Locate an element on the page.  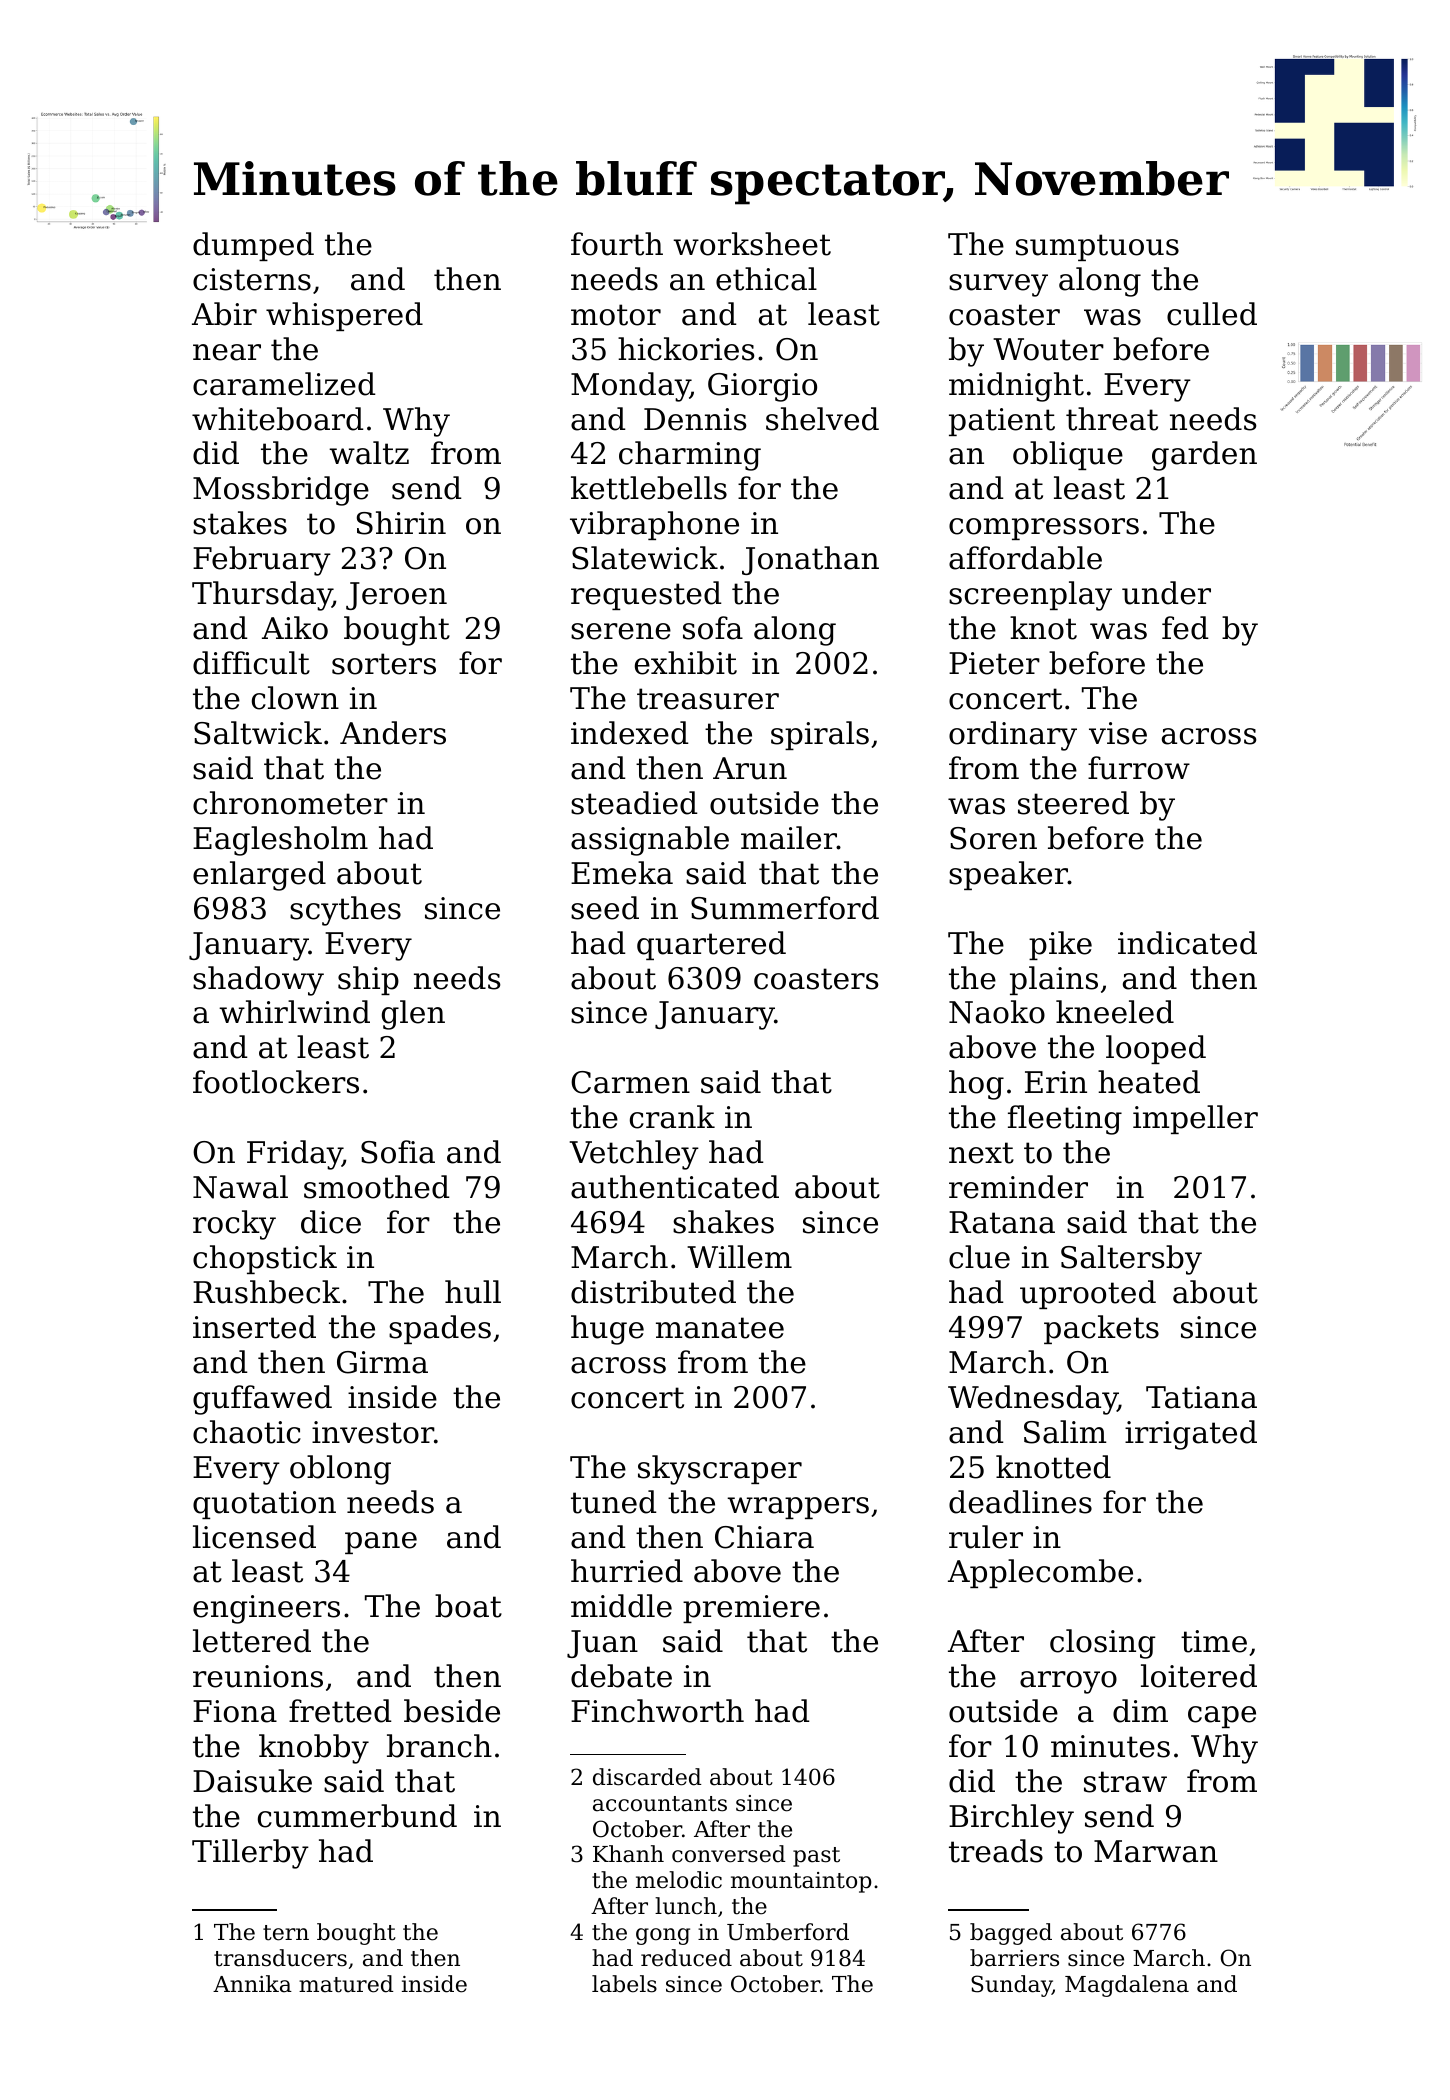
reduced is located at coordinates (686, 1958).
